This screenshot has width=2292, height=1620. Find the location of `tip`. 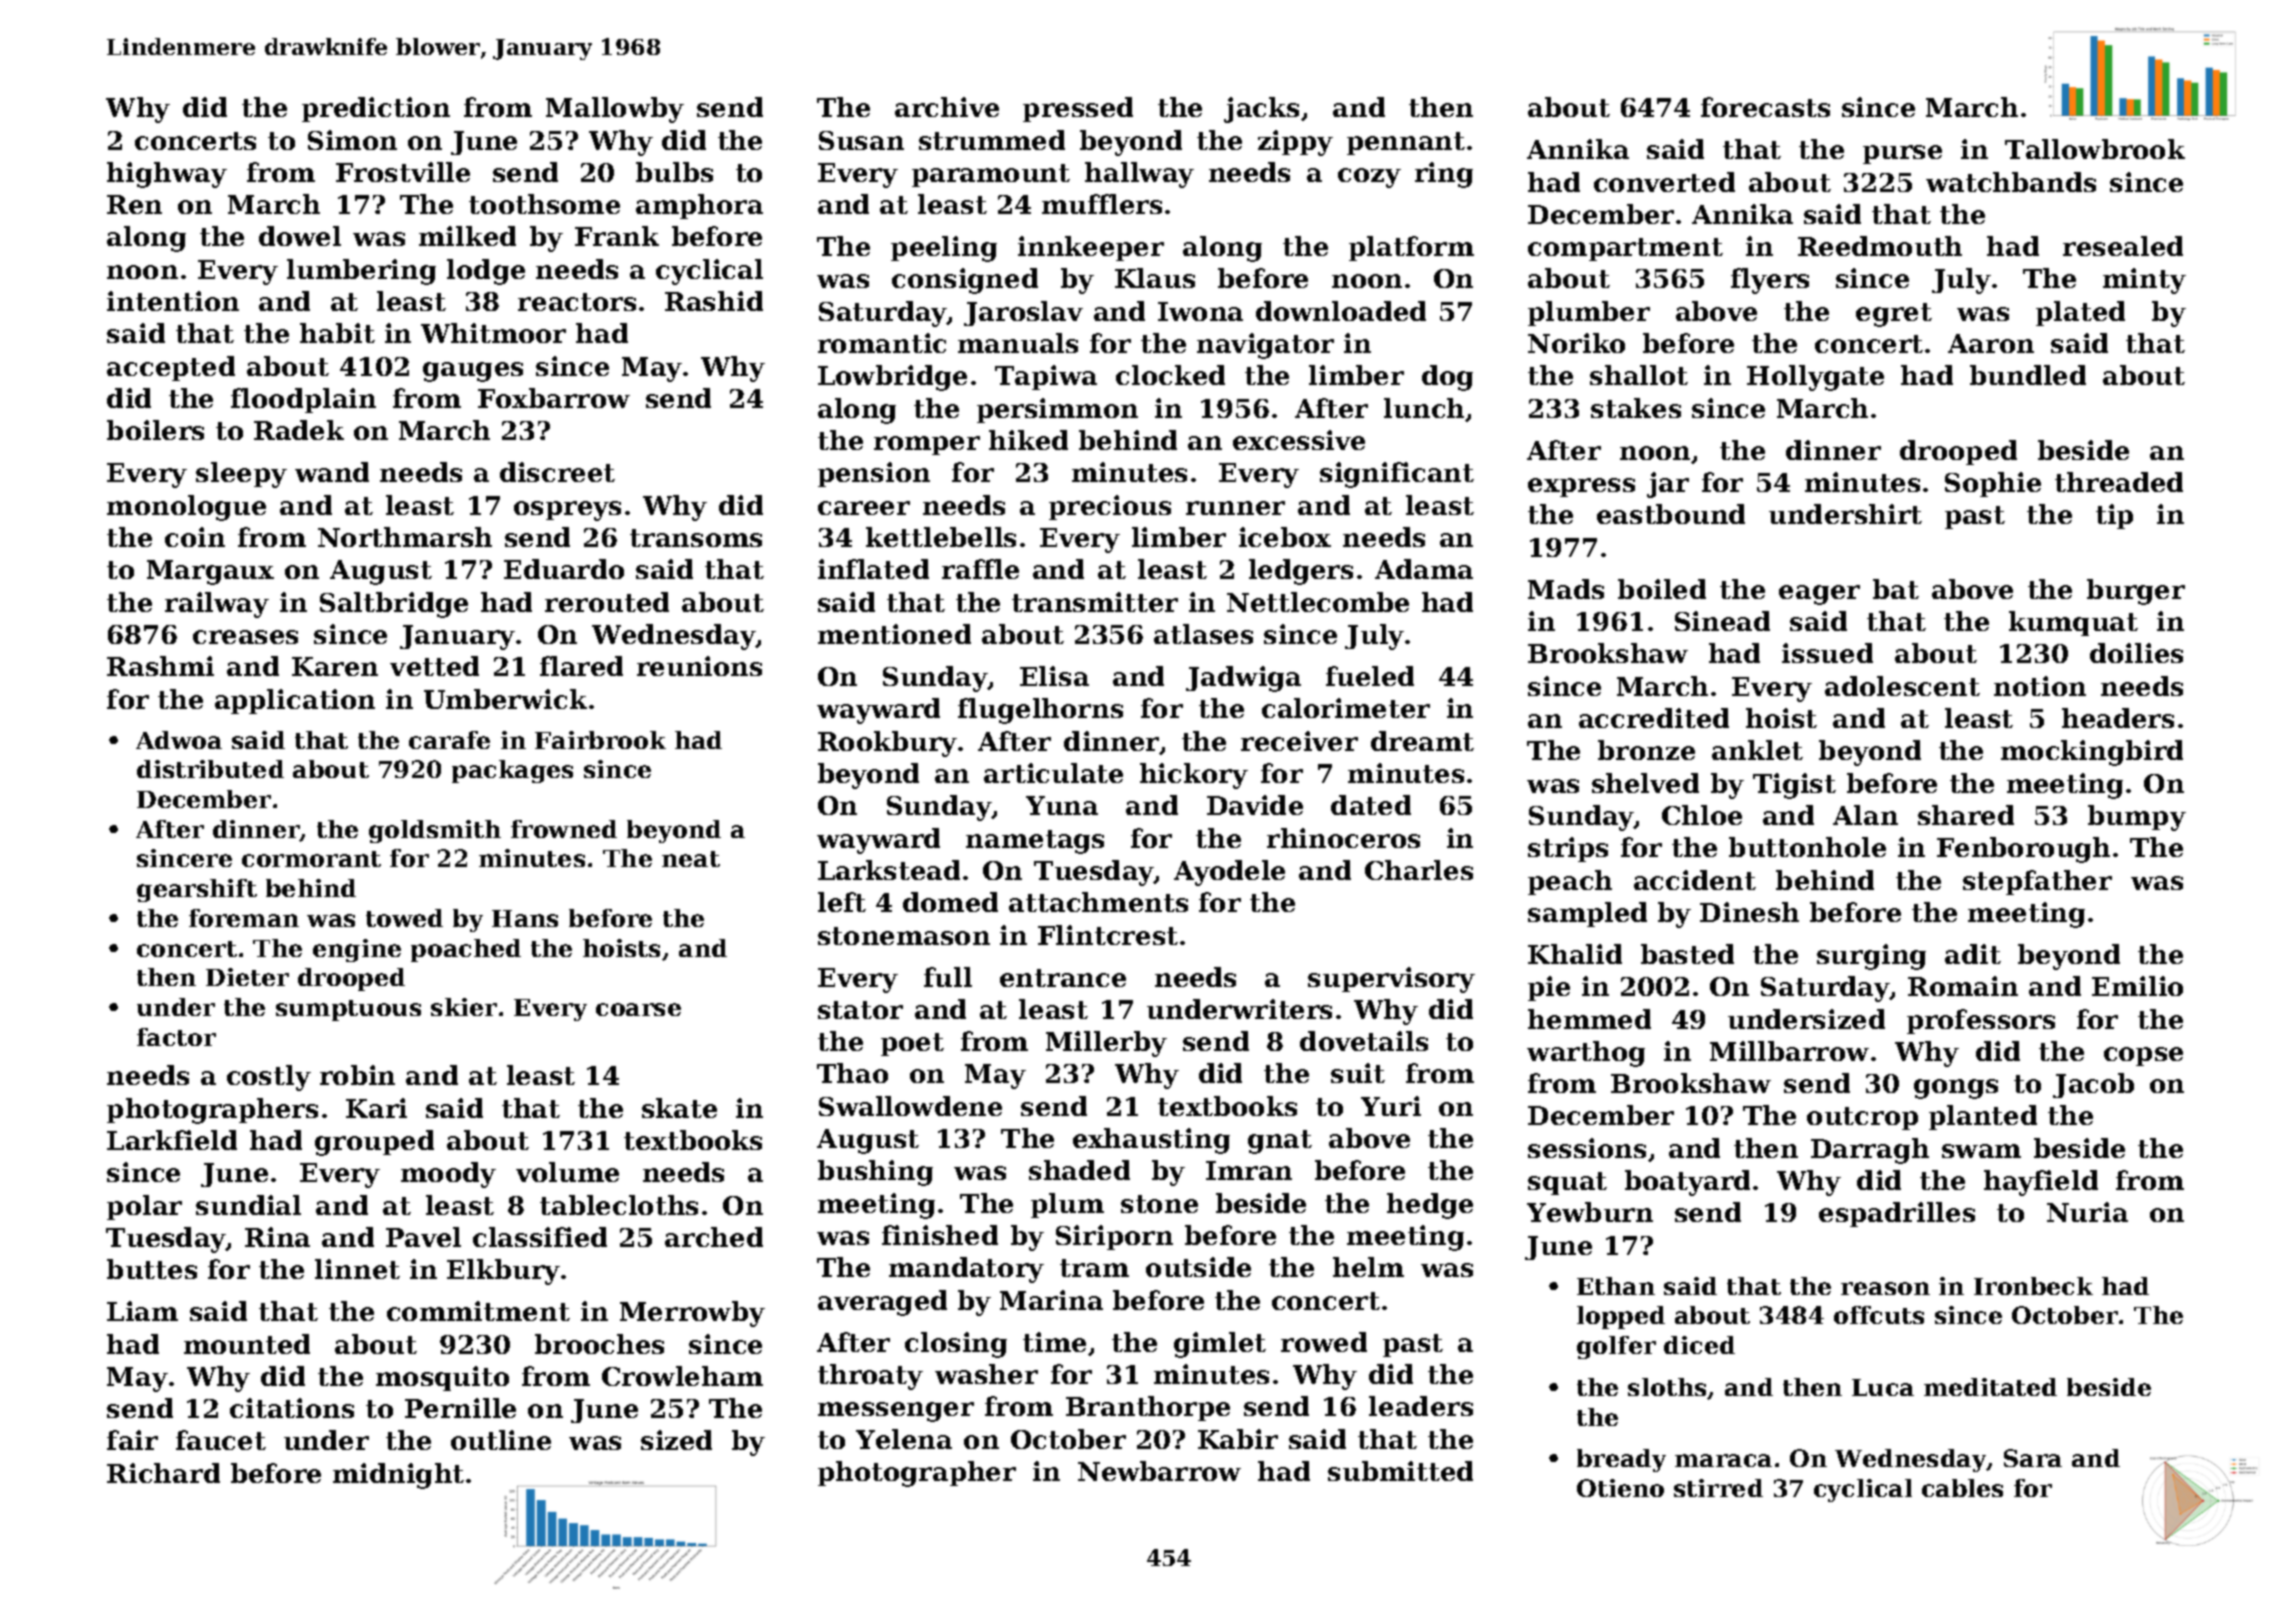

tip is located at coordinates (2114, 516).
